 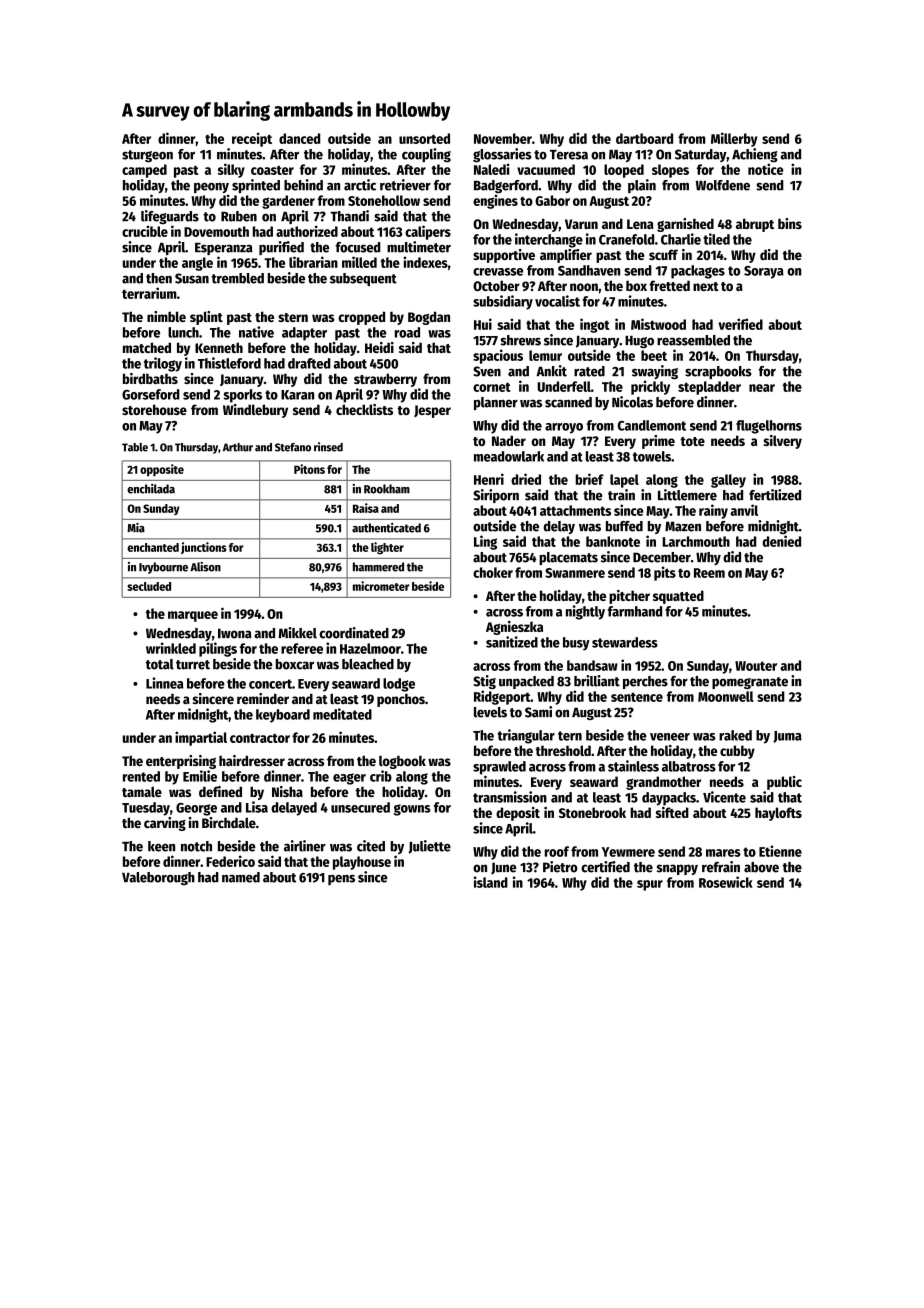 I want to click on drafted, so click(x=309, y=363).
